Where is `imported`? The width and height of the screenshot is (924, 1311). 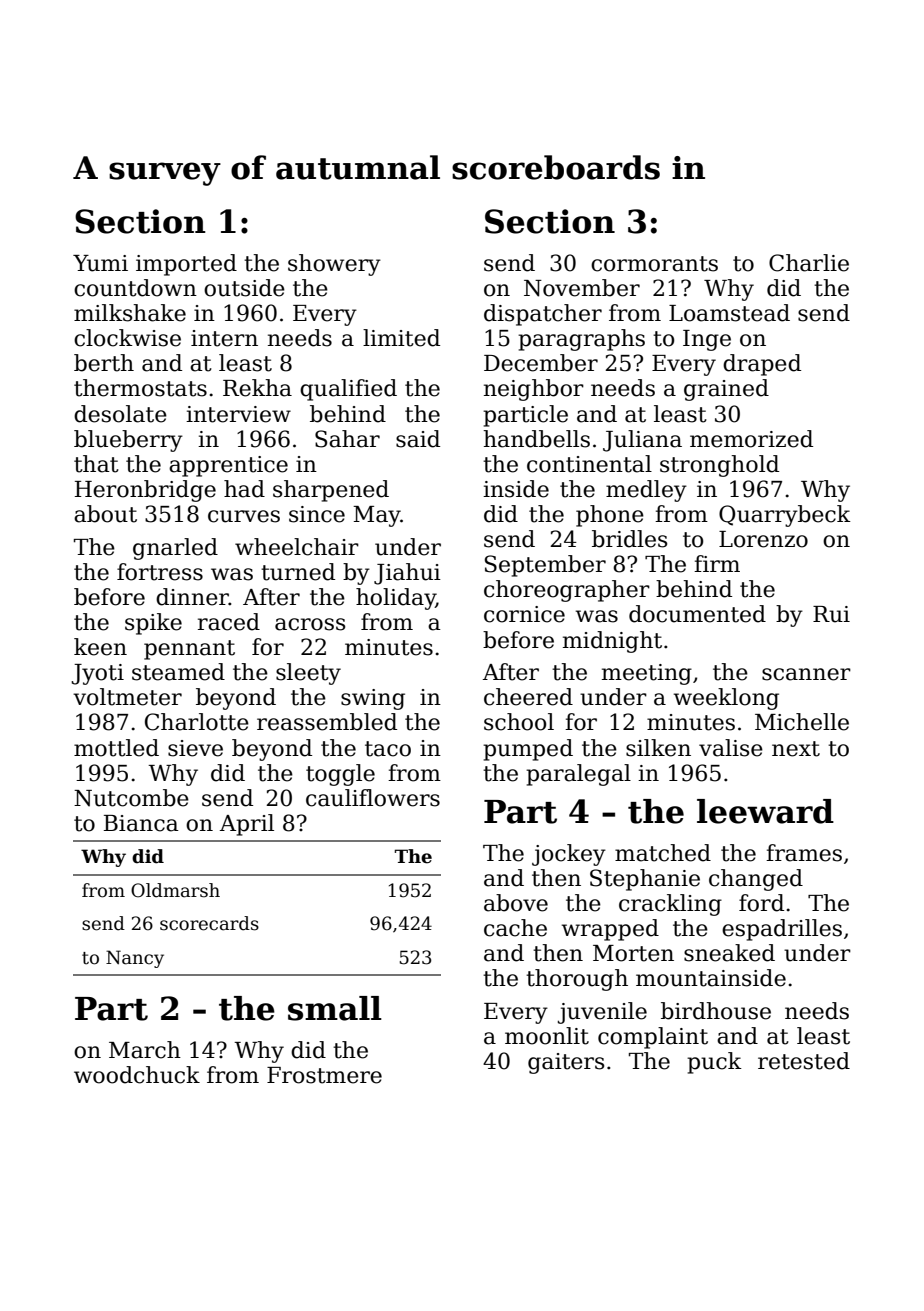
imported is located at coordinates (186, 265).
